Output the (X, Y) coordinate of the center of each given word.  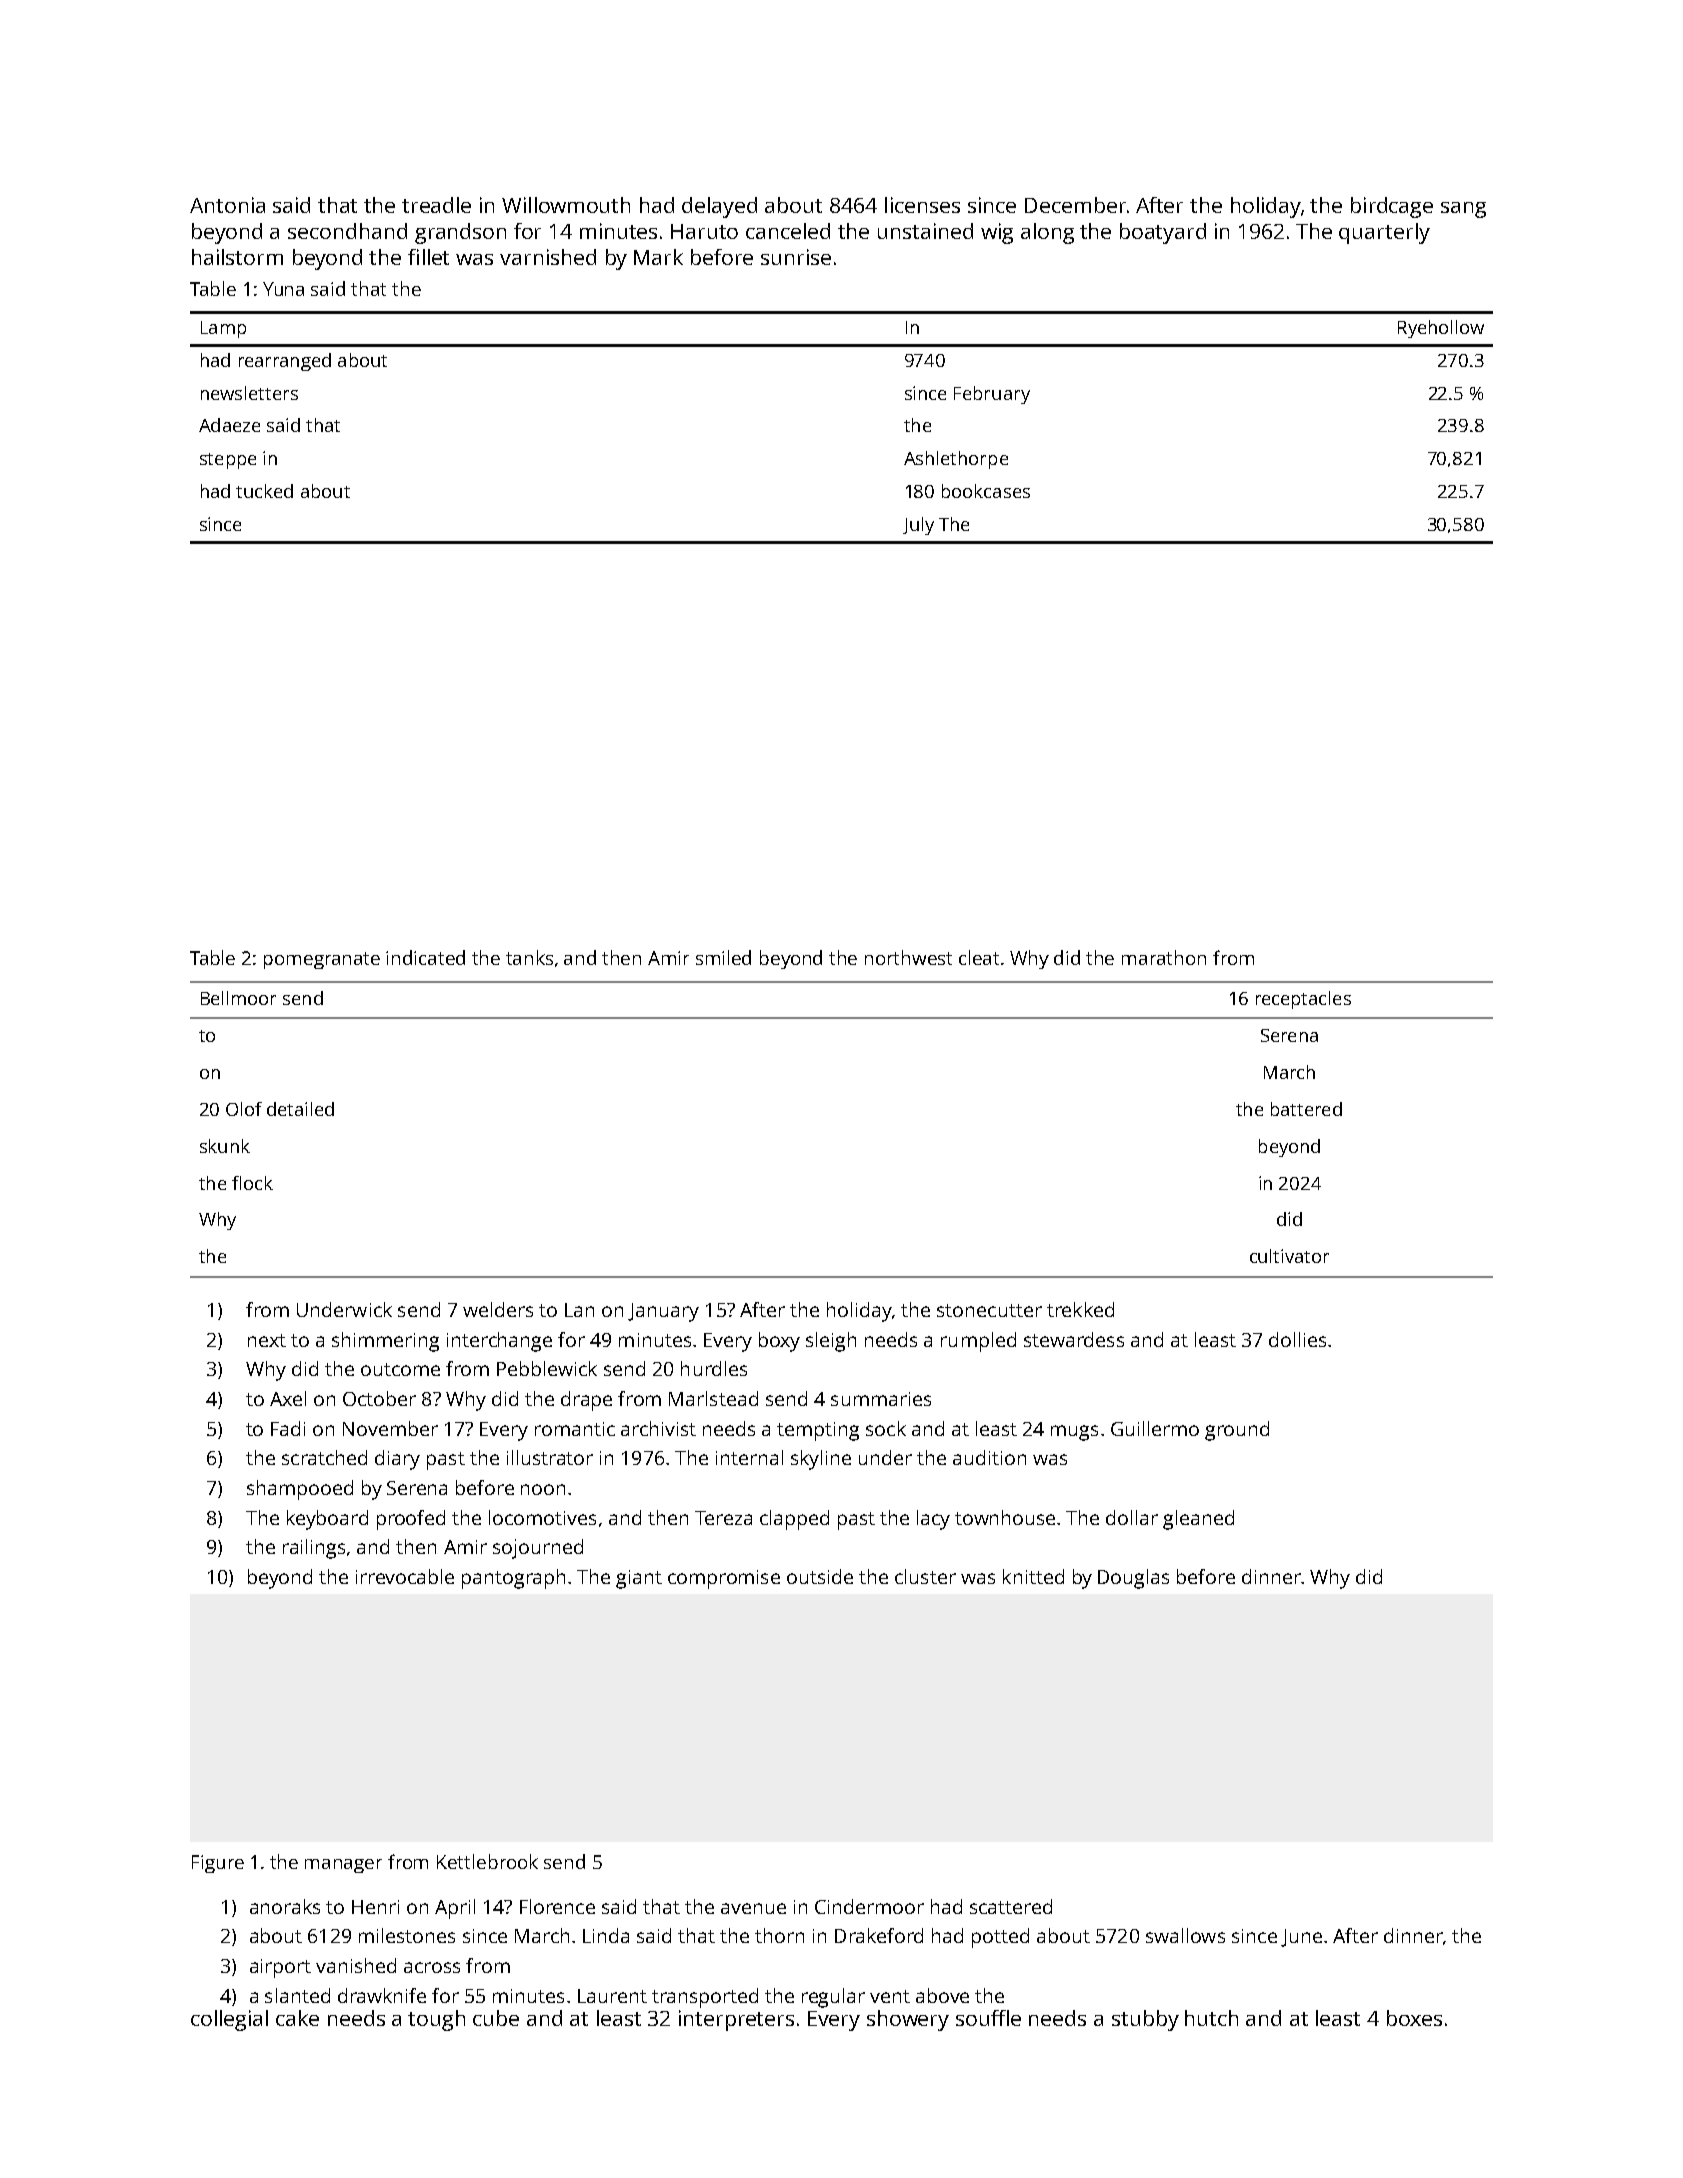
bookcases (986, 491)
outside (820, 1576)
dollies (1297, 1339)
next (267, 1340)
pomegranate (322, 960)
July (918, 526)
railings (314, 1549)
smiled (723, 957)
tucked (264, 491)
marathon (1164, 957)
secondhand (347, 231)
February (992, 395)
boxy (779, 1342)
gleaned (1198, 1520)
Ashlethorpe (956, 460)
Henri (375, 1907)
